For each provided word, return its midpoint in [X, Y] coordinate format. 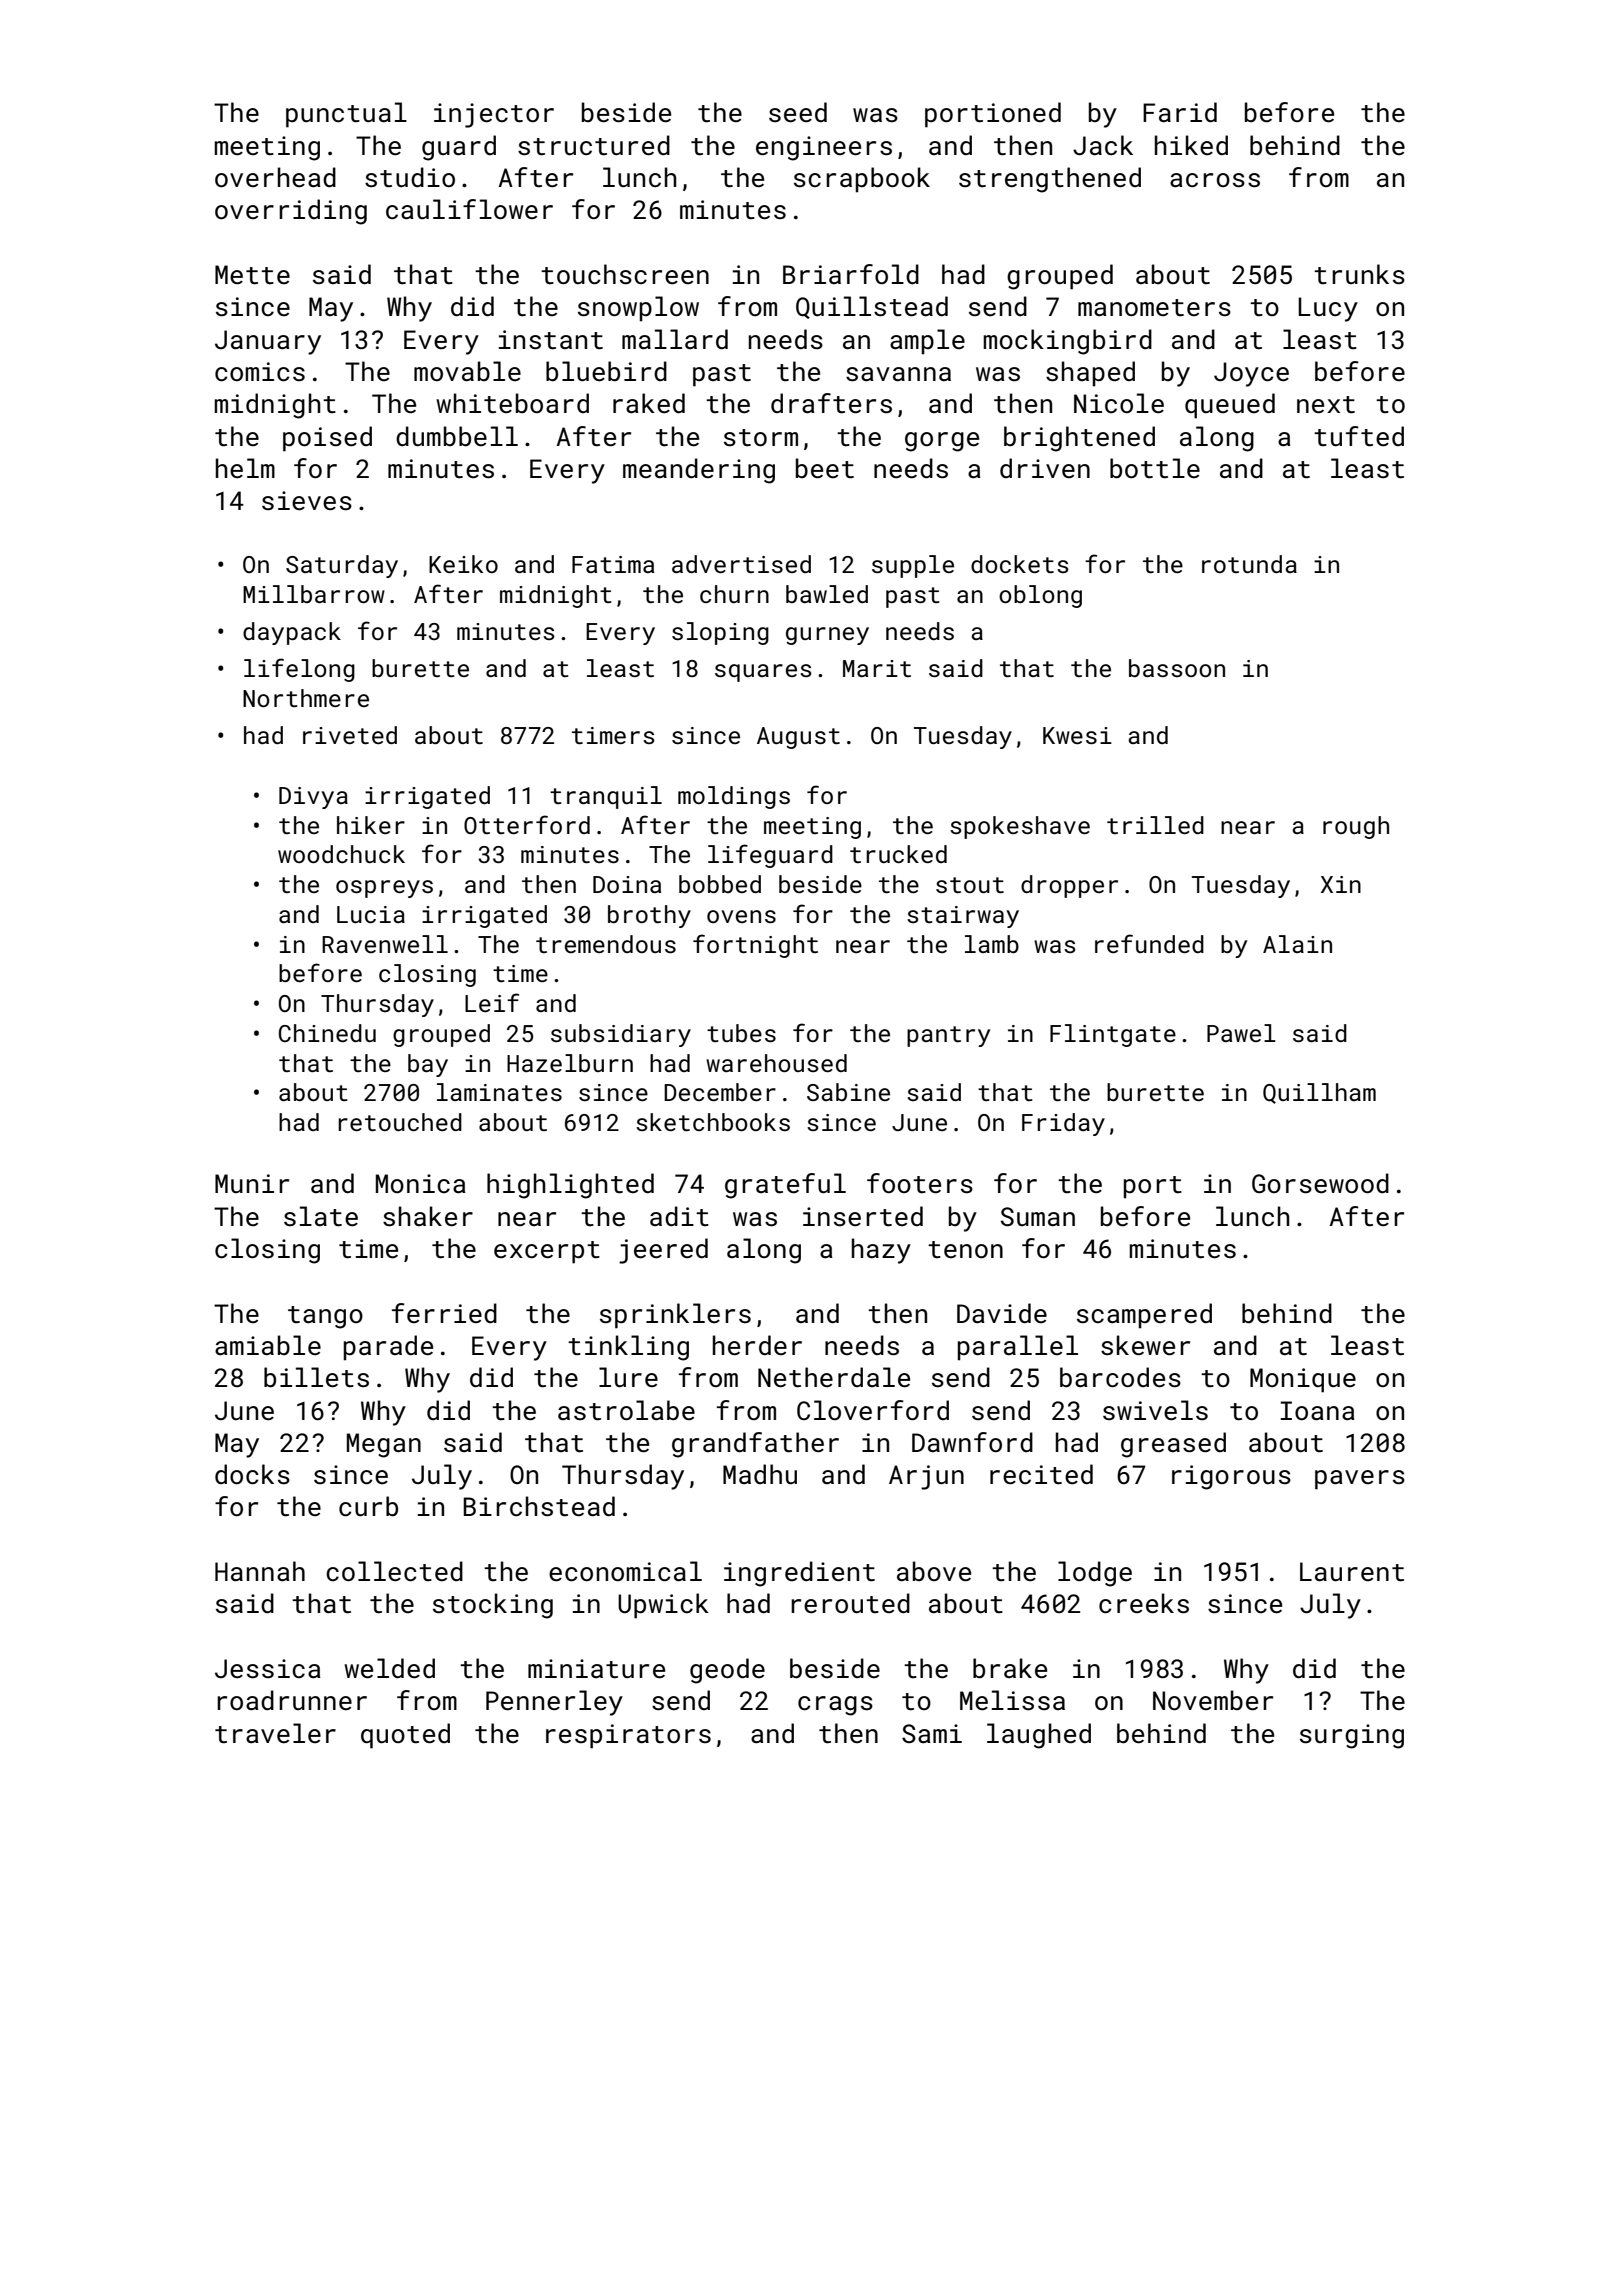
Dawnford [972, 1442]
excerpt [547, 1252]
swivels [1155, 1410]
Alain [1297, 944]
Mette [252, 275]
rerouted [850, 1603]
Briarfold [851, 274]
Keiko [463, 564]
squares [763, 673]
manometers [1154, 308]
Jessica [268, 1669]
